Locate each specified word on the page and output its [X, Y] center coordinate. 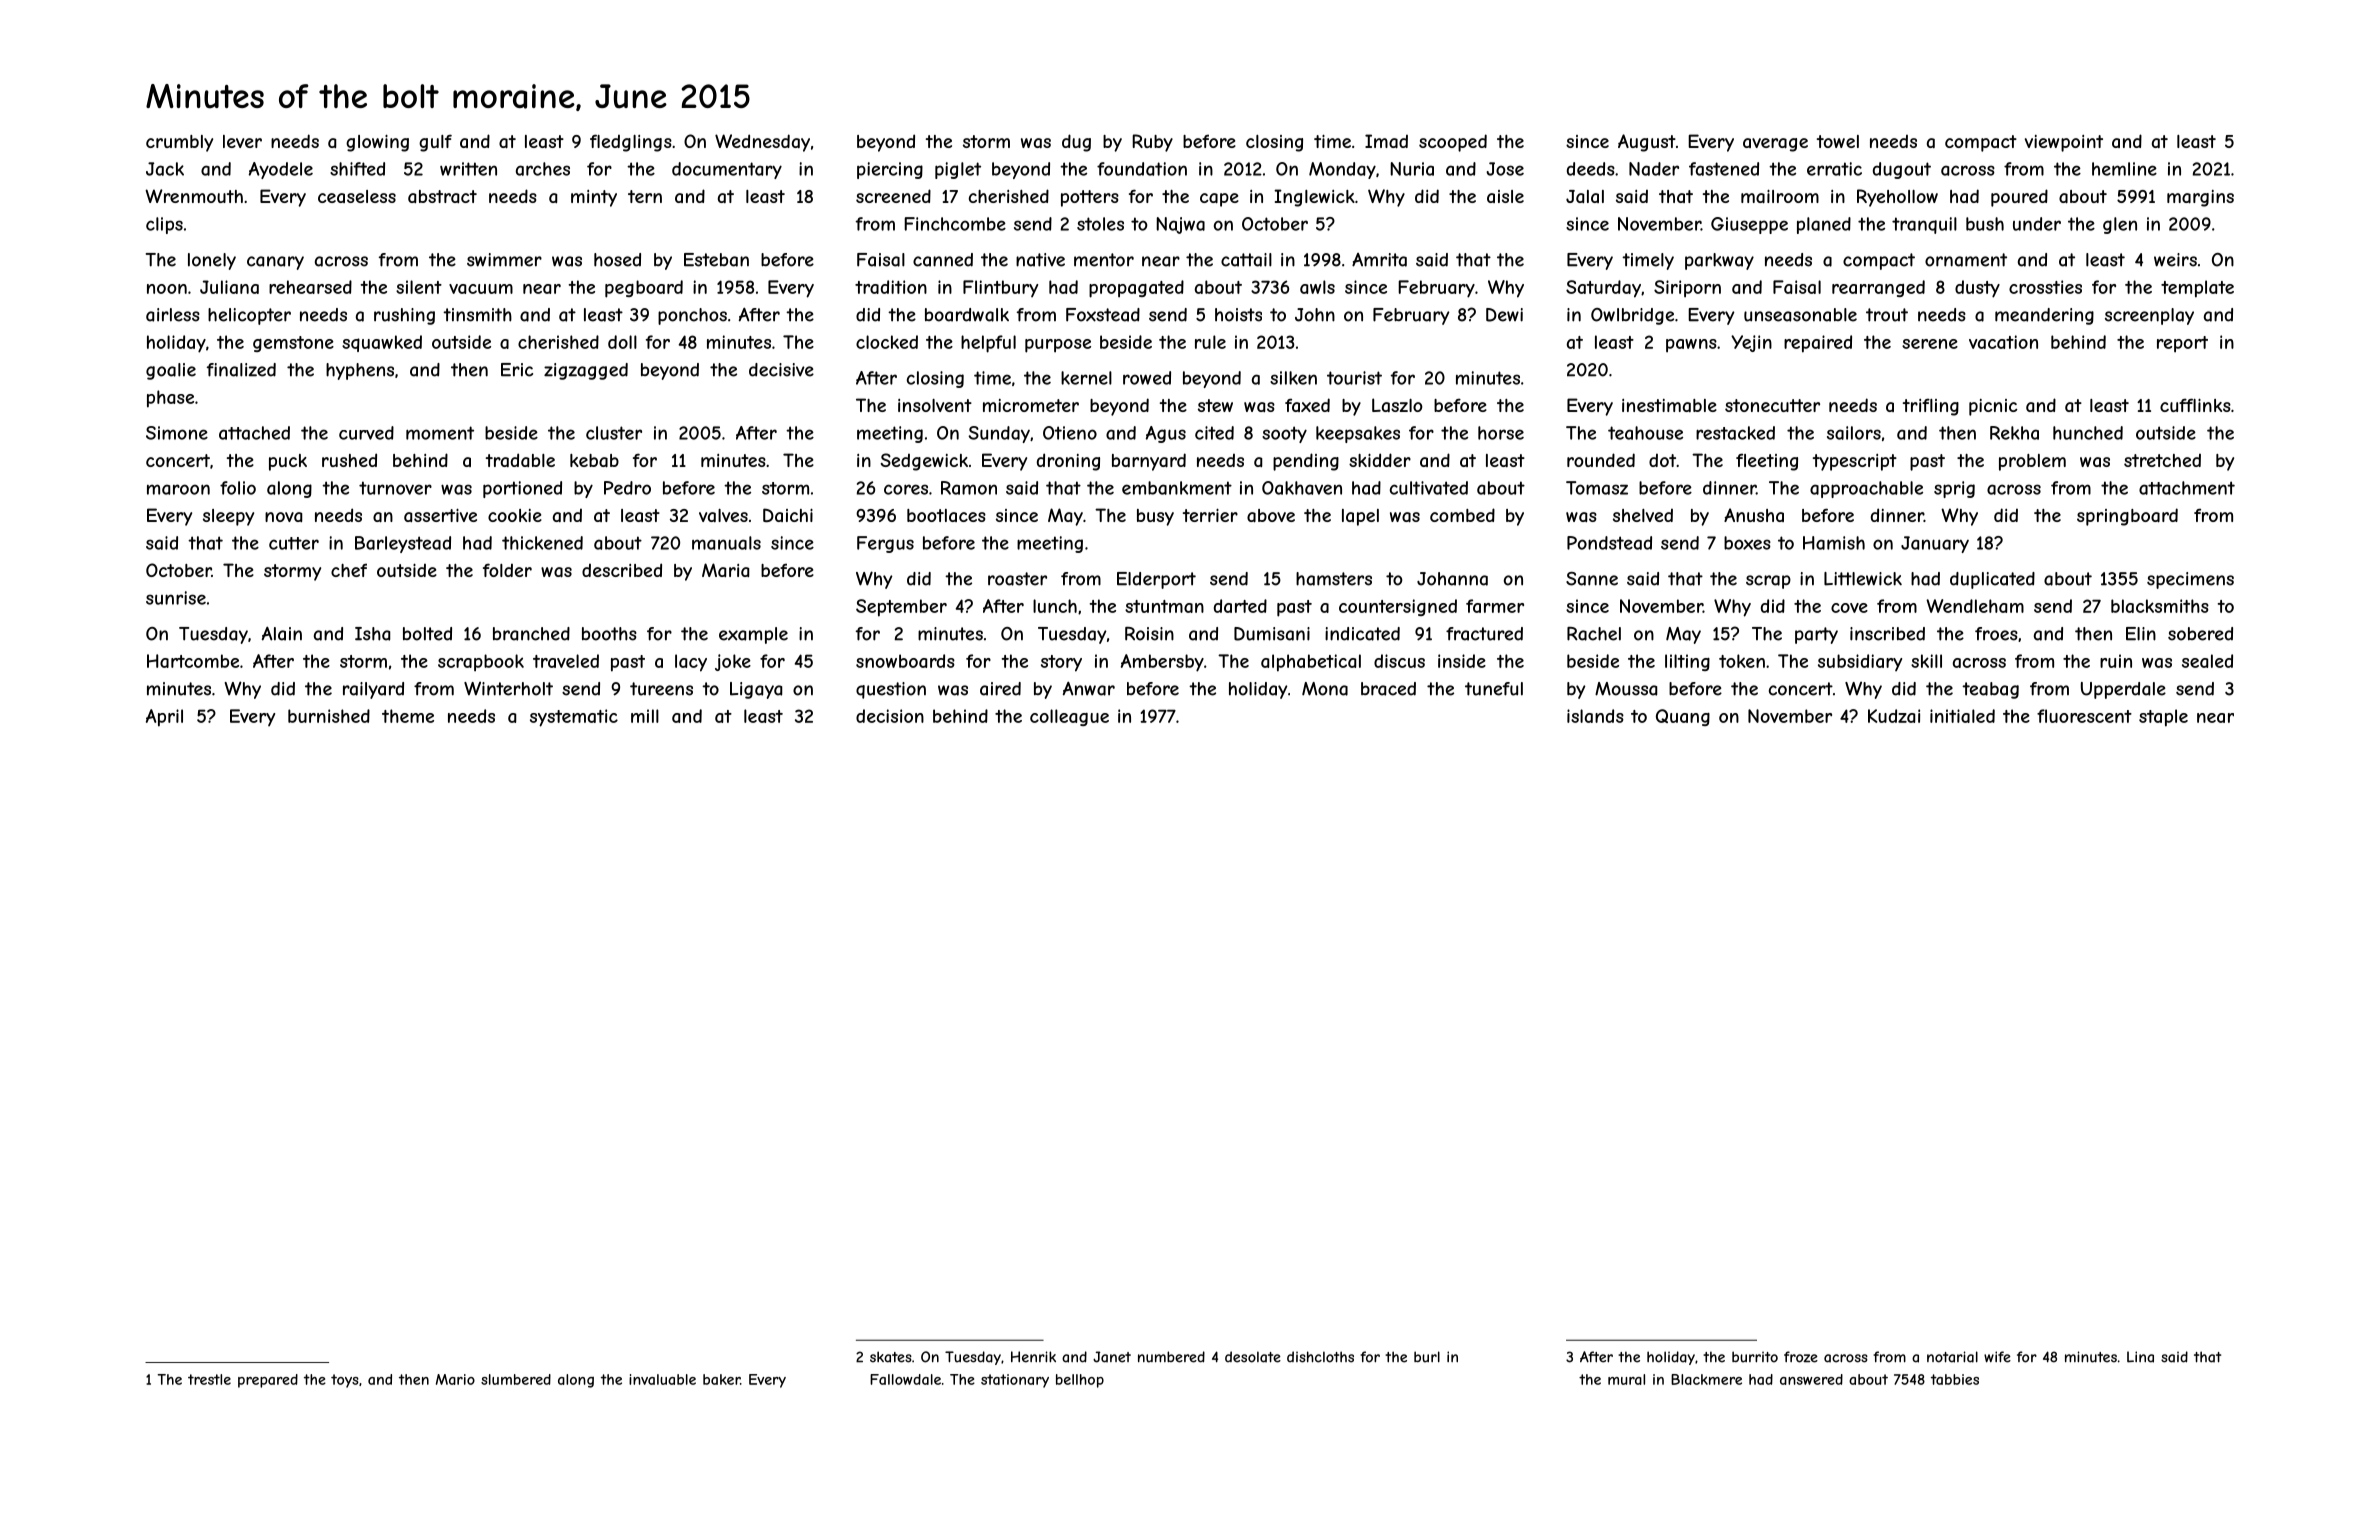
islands [1595, 716]
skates [891, 1357]
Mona [1325, 689]
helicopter [249, 316]
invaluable [662, 1379]
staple [2163, 718]
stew [1215, 405]
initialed [1962, 716]
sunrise [176, 598]
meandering [2044, 316]
